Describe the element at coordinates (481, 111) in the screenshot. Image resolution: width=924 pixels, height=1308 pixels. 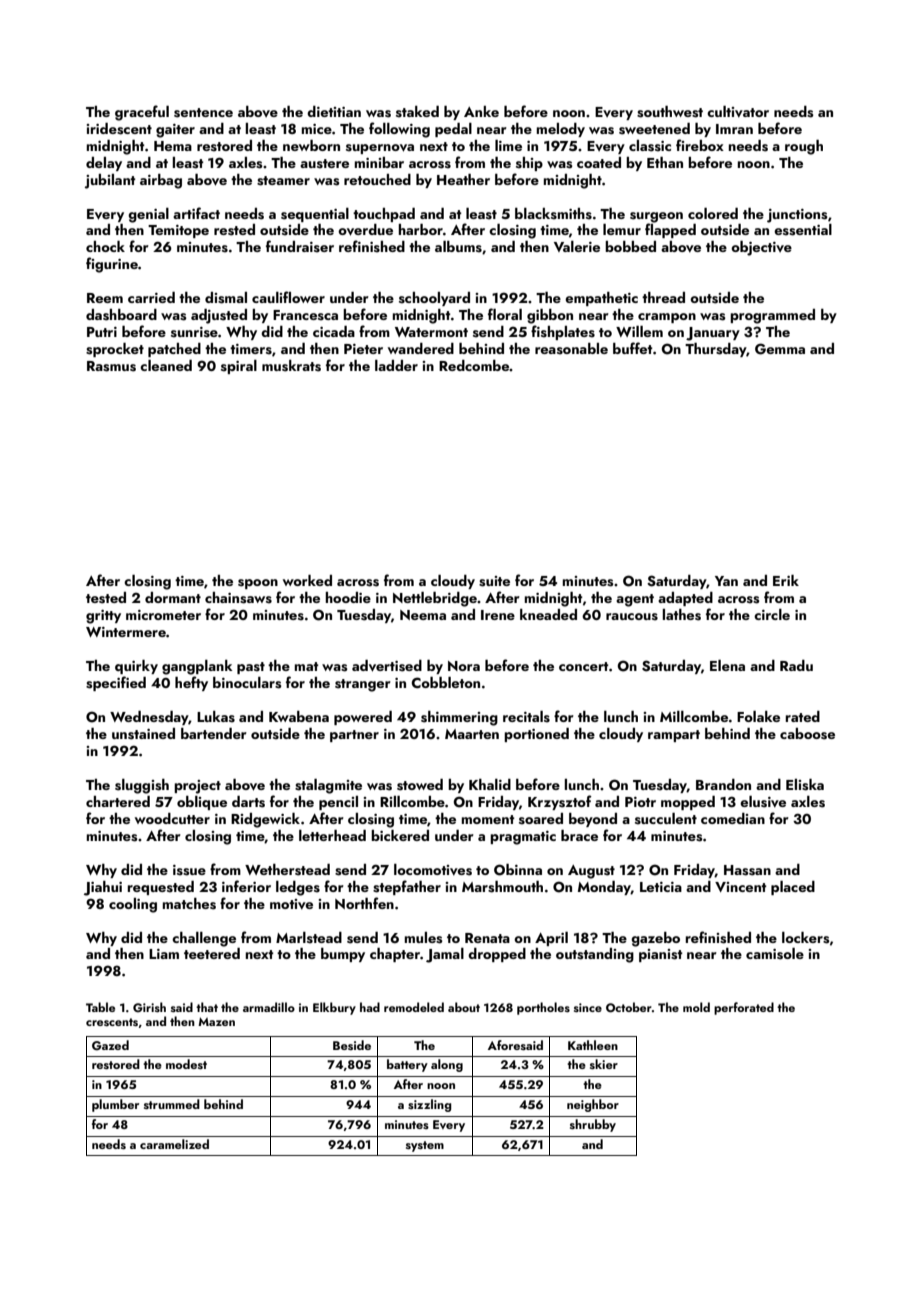
I see `Anke` at that location.
